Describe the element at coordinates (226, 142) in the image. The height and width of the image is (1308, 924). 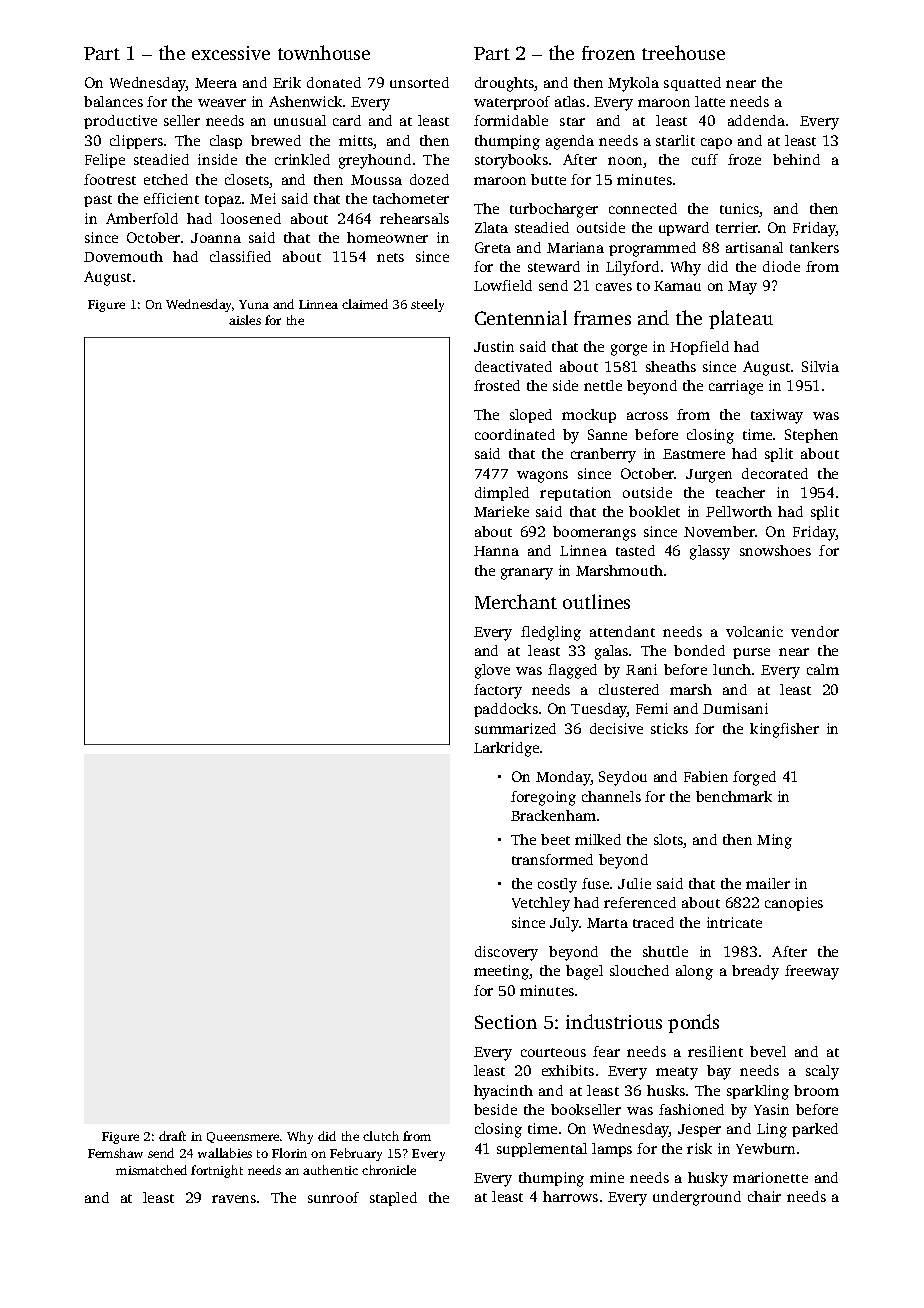
I see `clasp` at that location.
